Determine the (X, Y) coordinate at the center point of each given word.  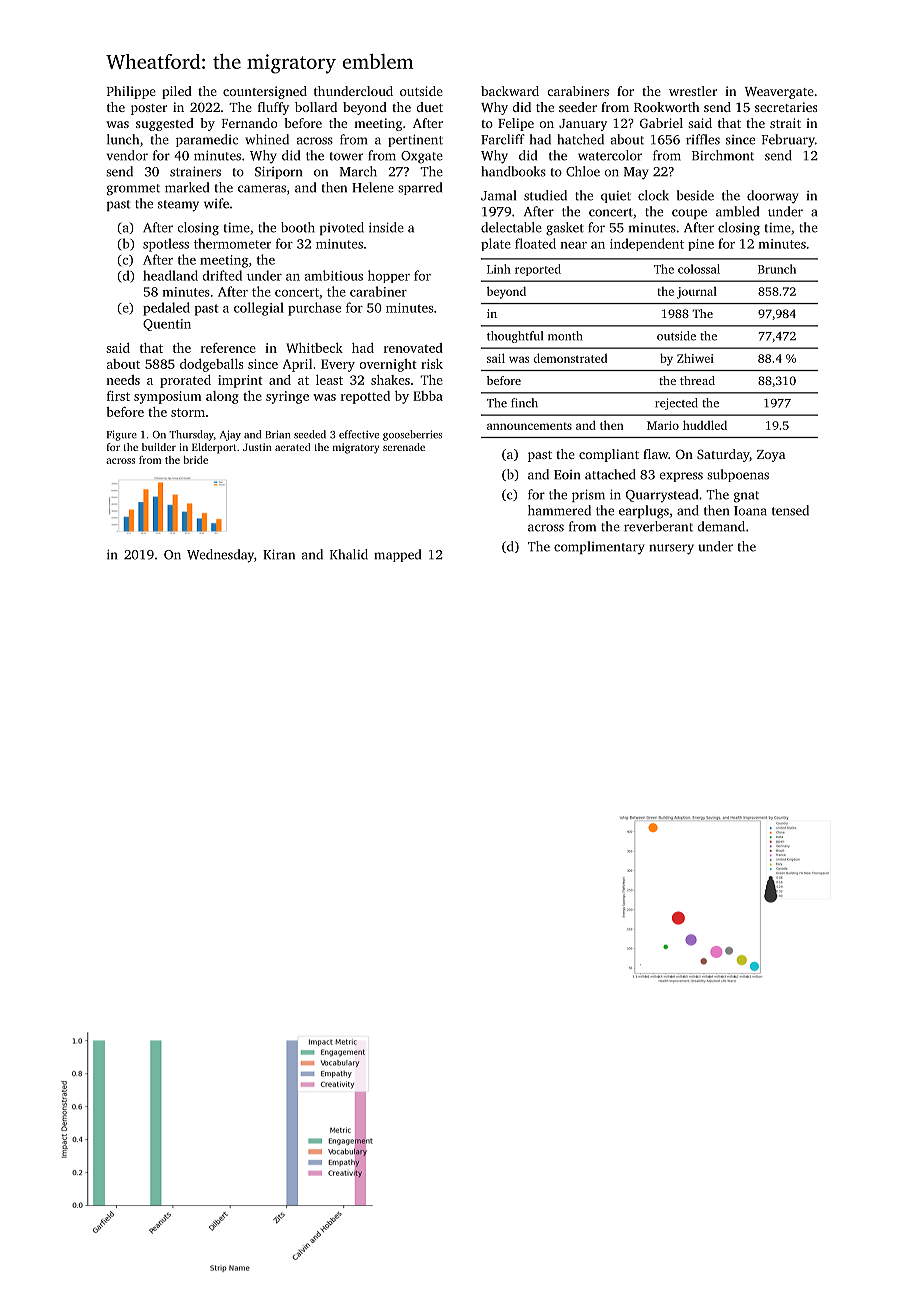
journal (697, 293)
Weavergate (779, 93)
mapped (397, 555)
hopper (389, 276)
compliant (609, 455)
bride (195, 460)
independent (647, 244)
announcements (529, 426)
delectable (511, 227)
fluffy (273, 108)
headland (170, 275)
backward (510, 91)
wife (216, 203)
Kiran (279, 554)
